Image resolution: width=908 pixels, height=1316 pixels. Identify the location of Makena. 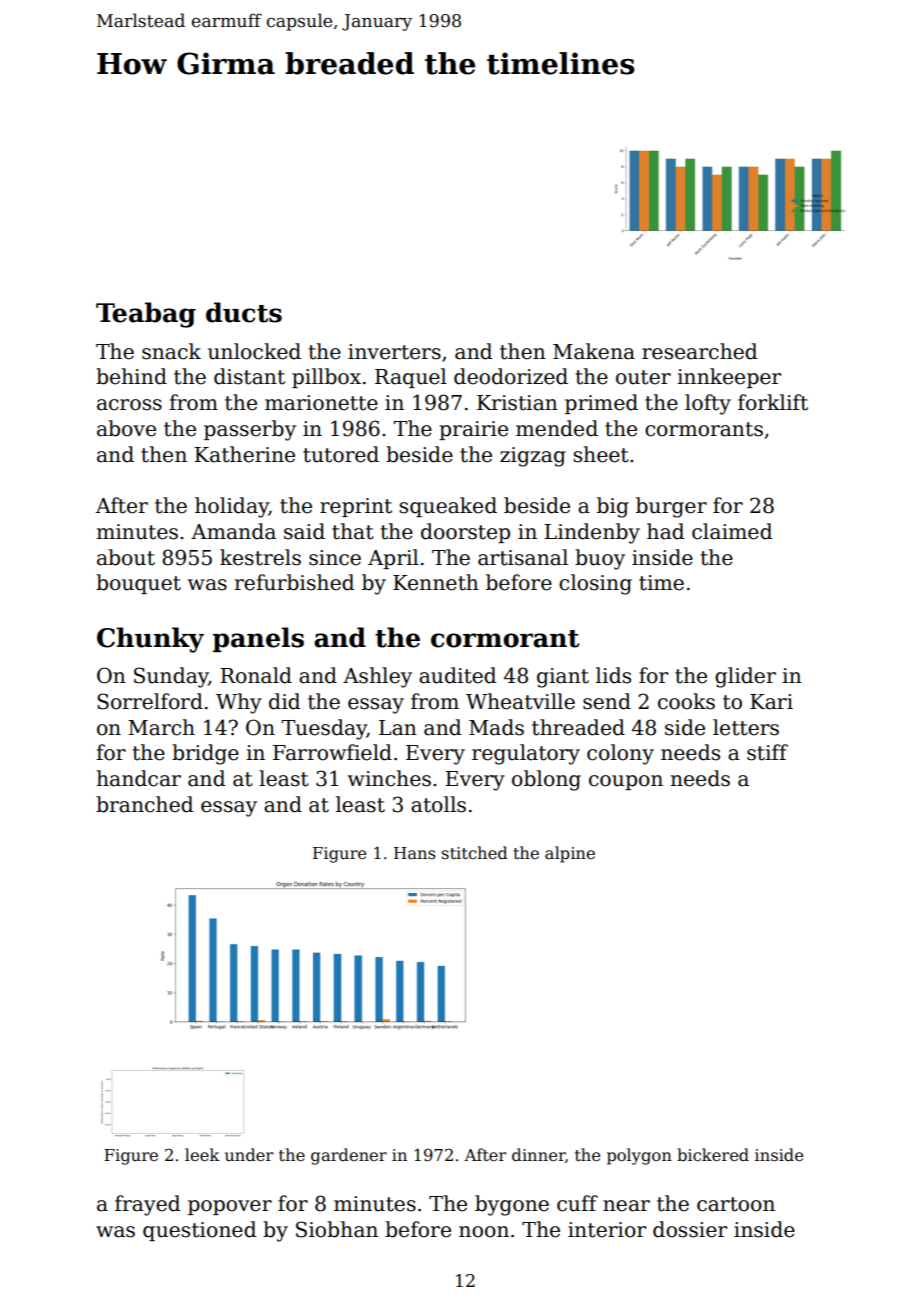
(594, 351).
